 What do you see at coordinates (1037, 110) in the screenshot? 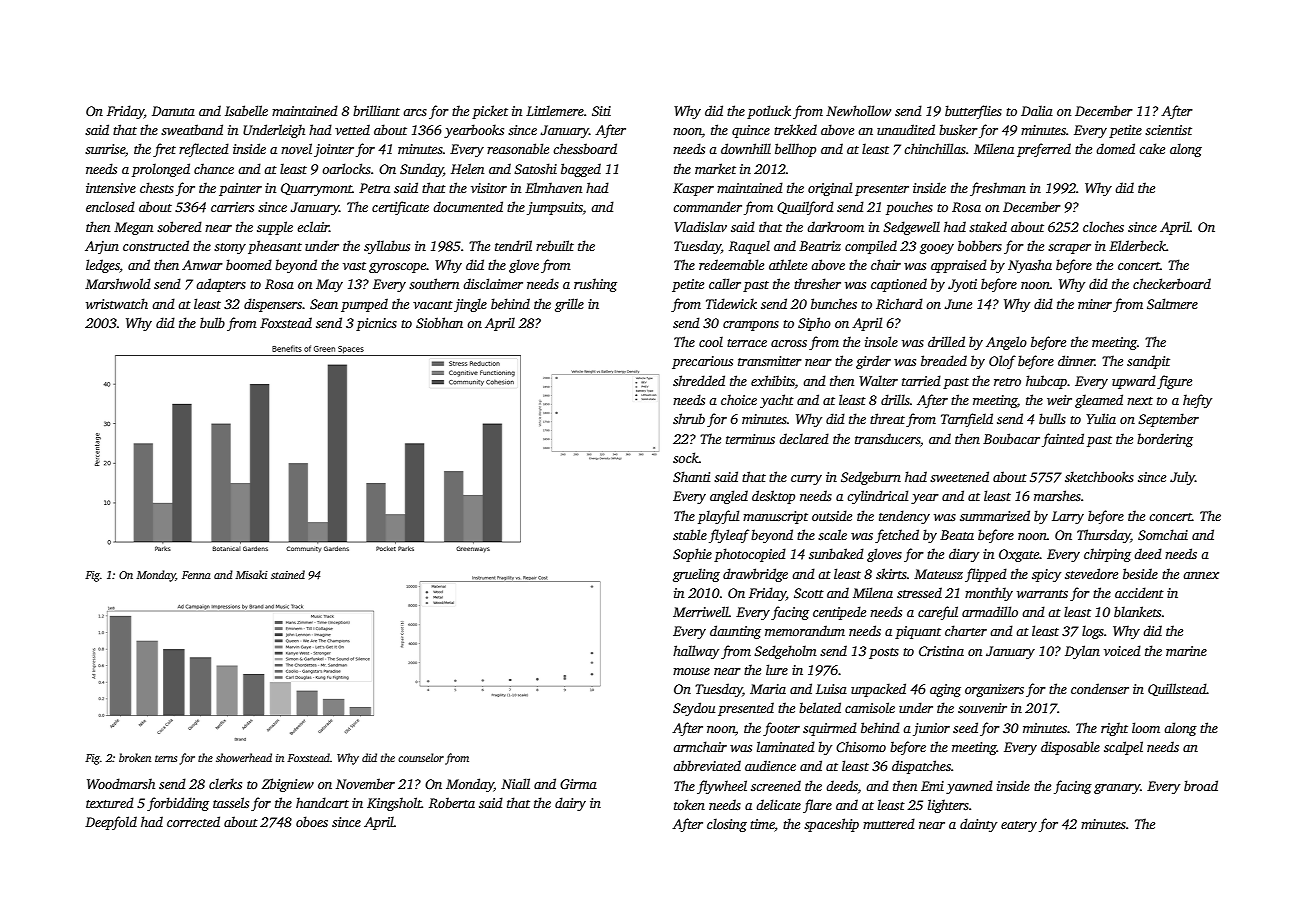
I see `Dalia` at bounding box center [1037, 110].
